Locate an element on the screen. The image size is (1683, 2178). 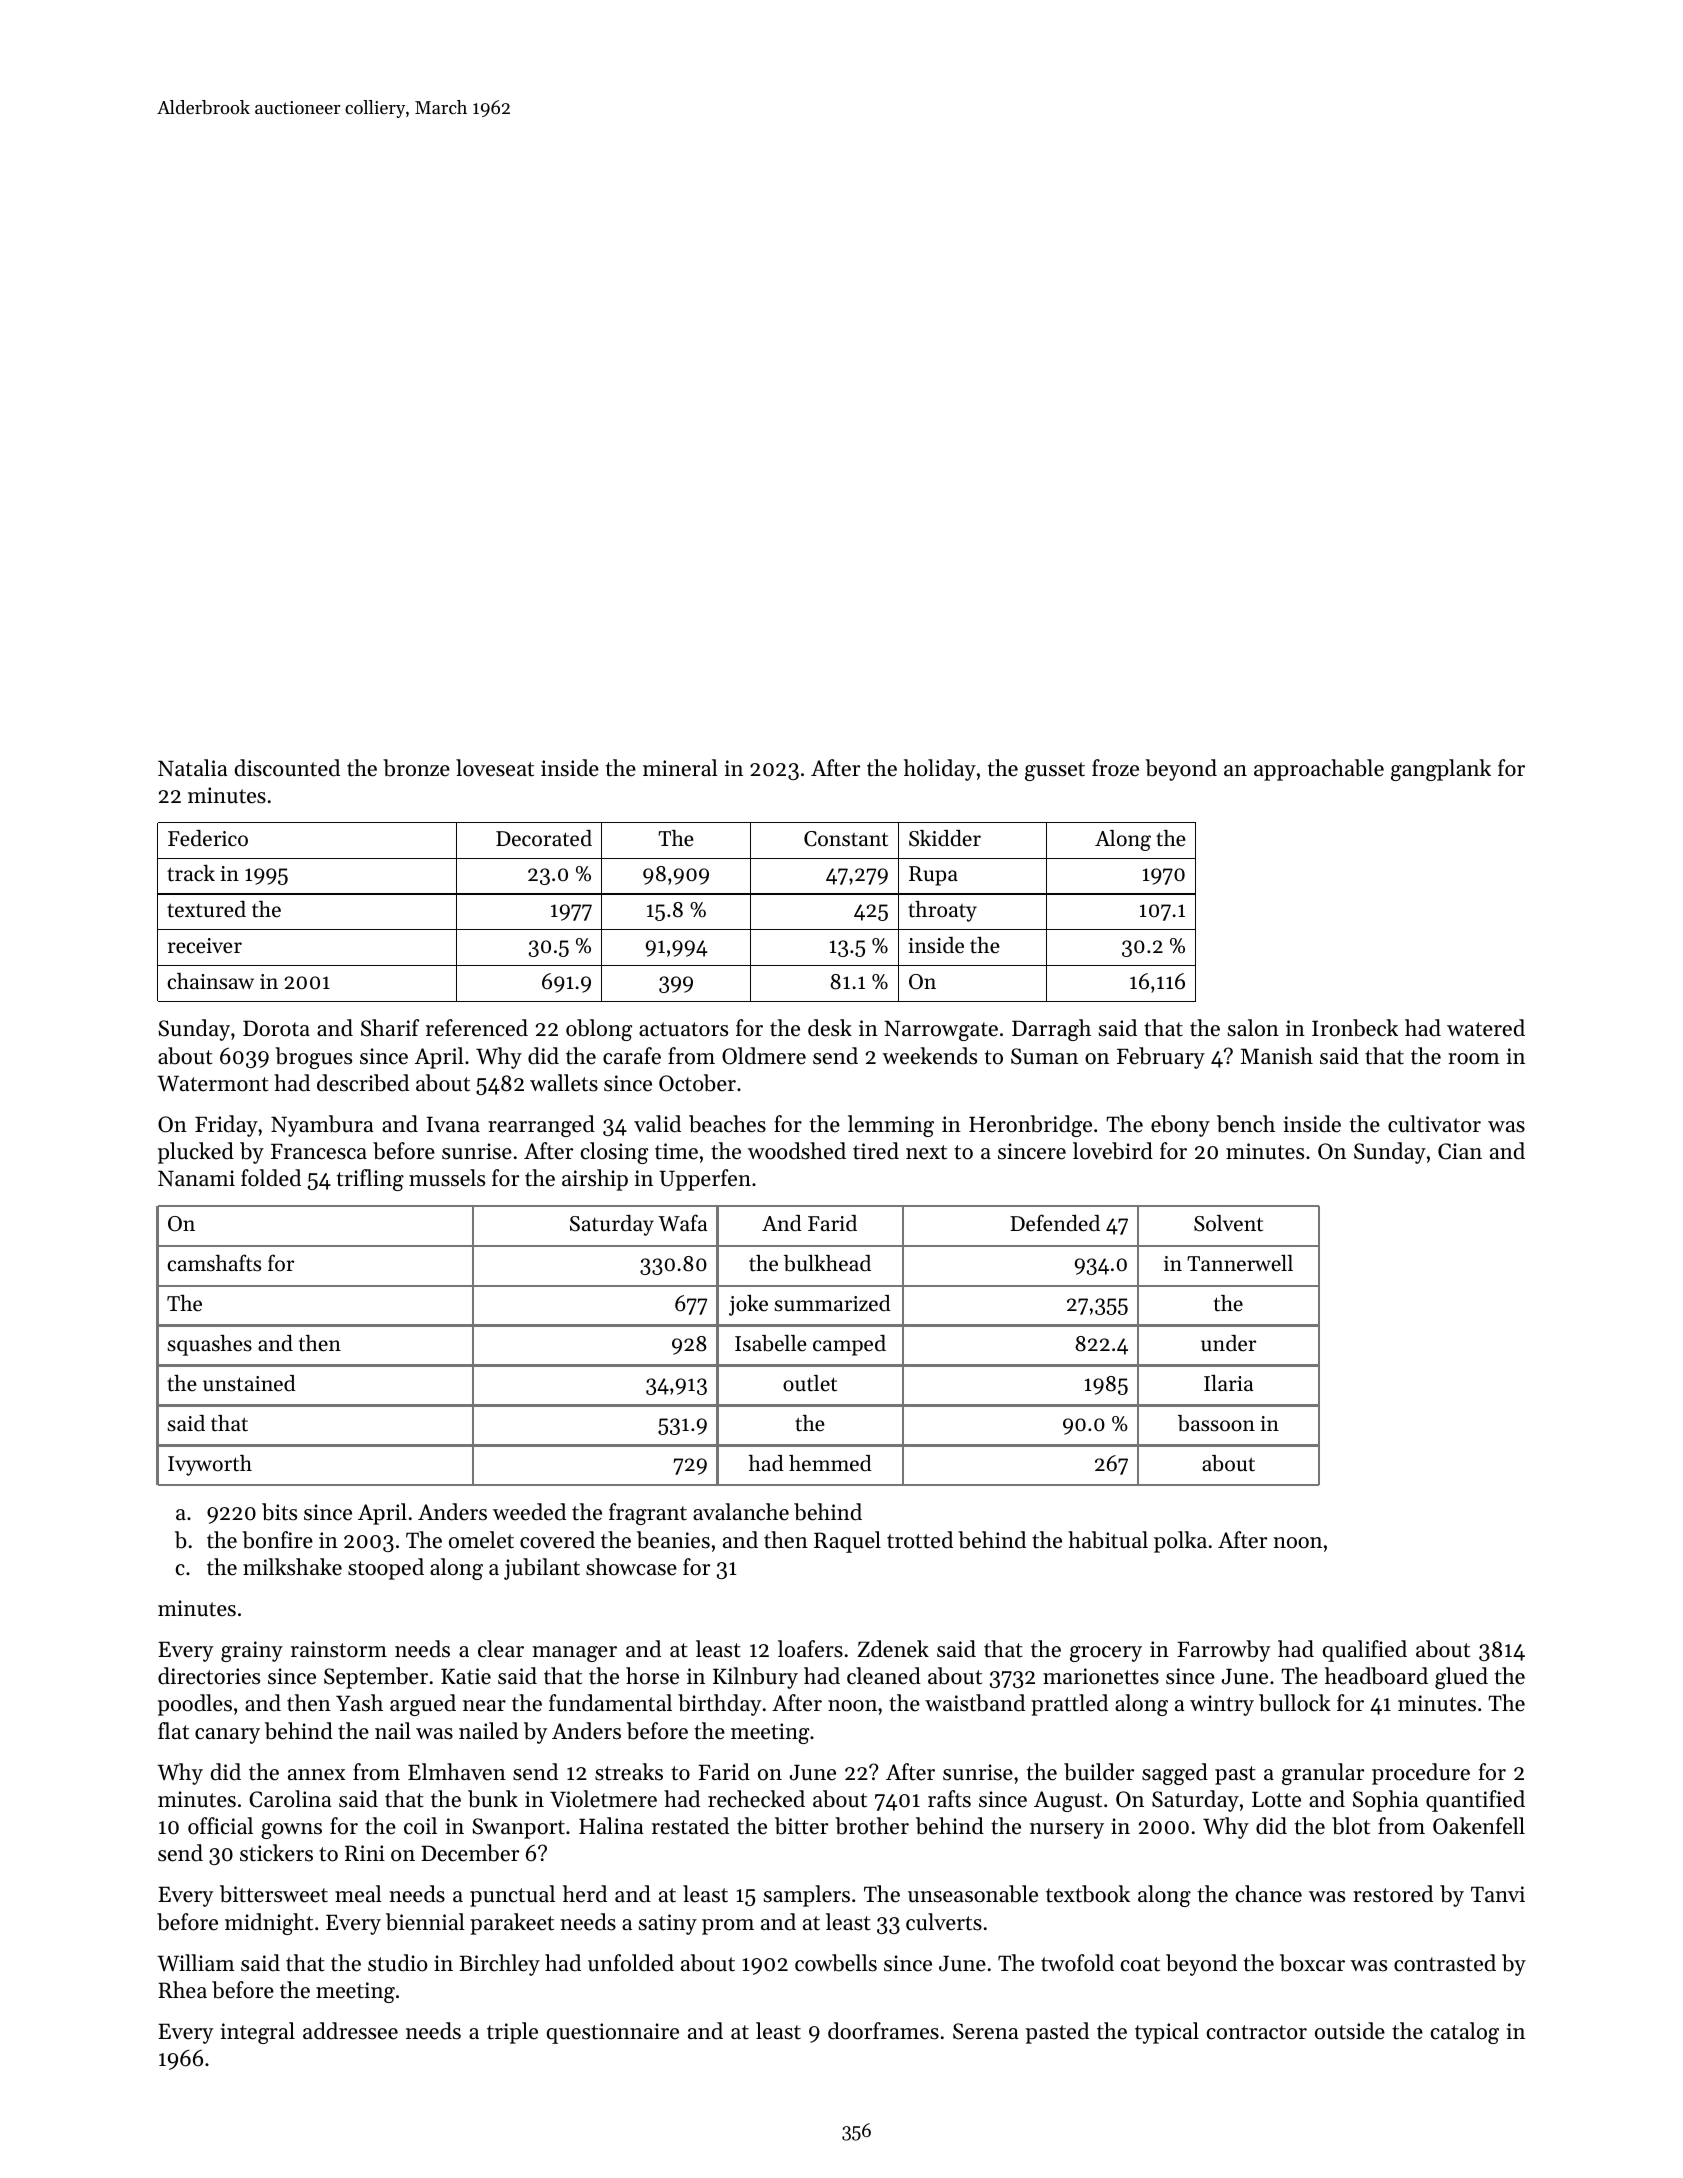
camshafts is located at coordinates (214, 1263).
